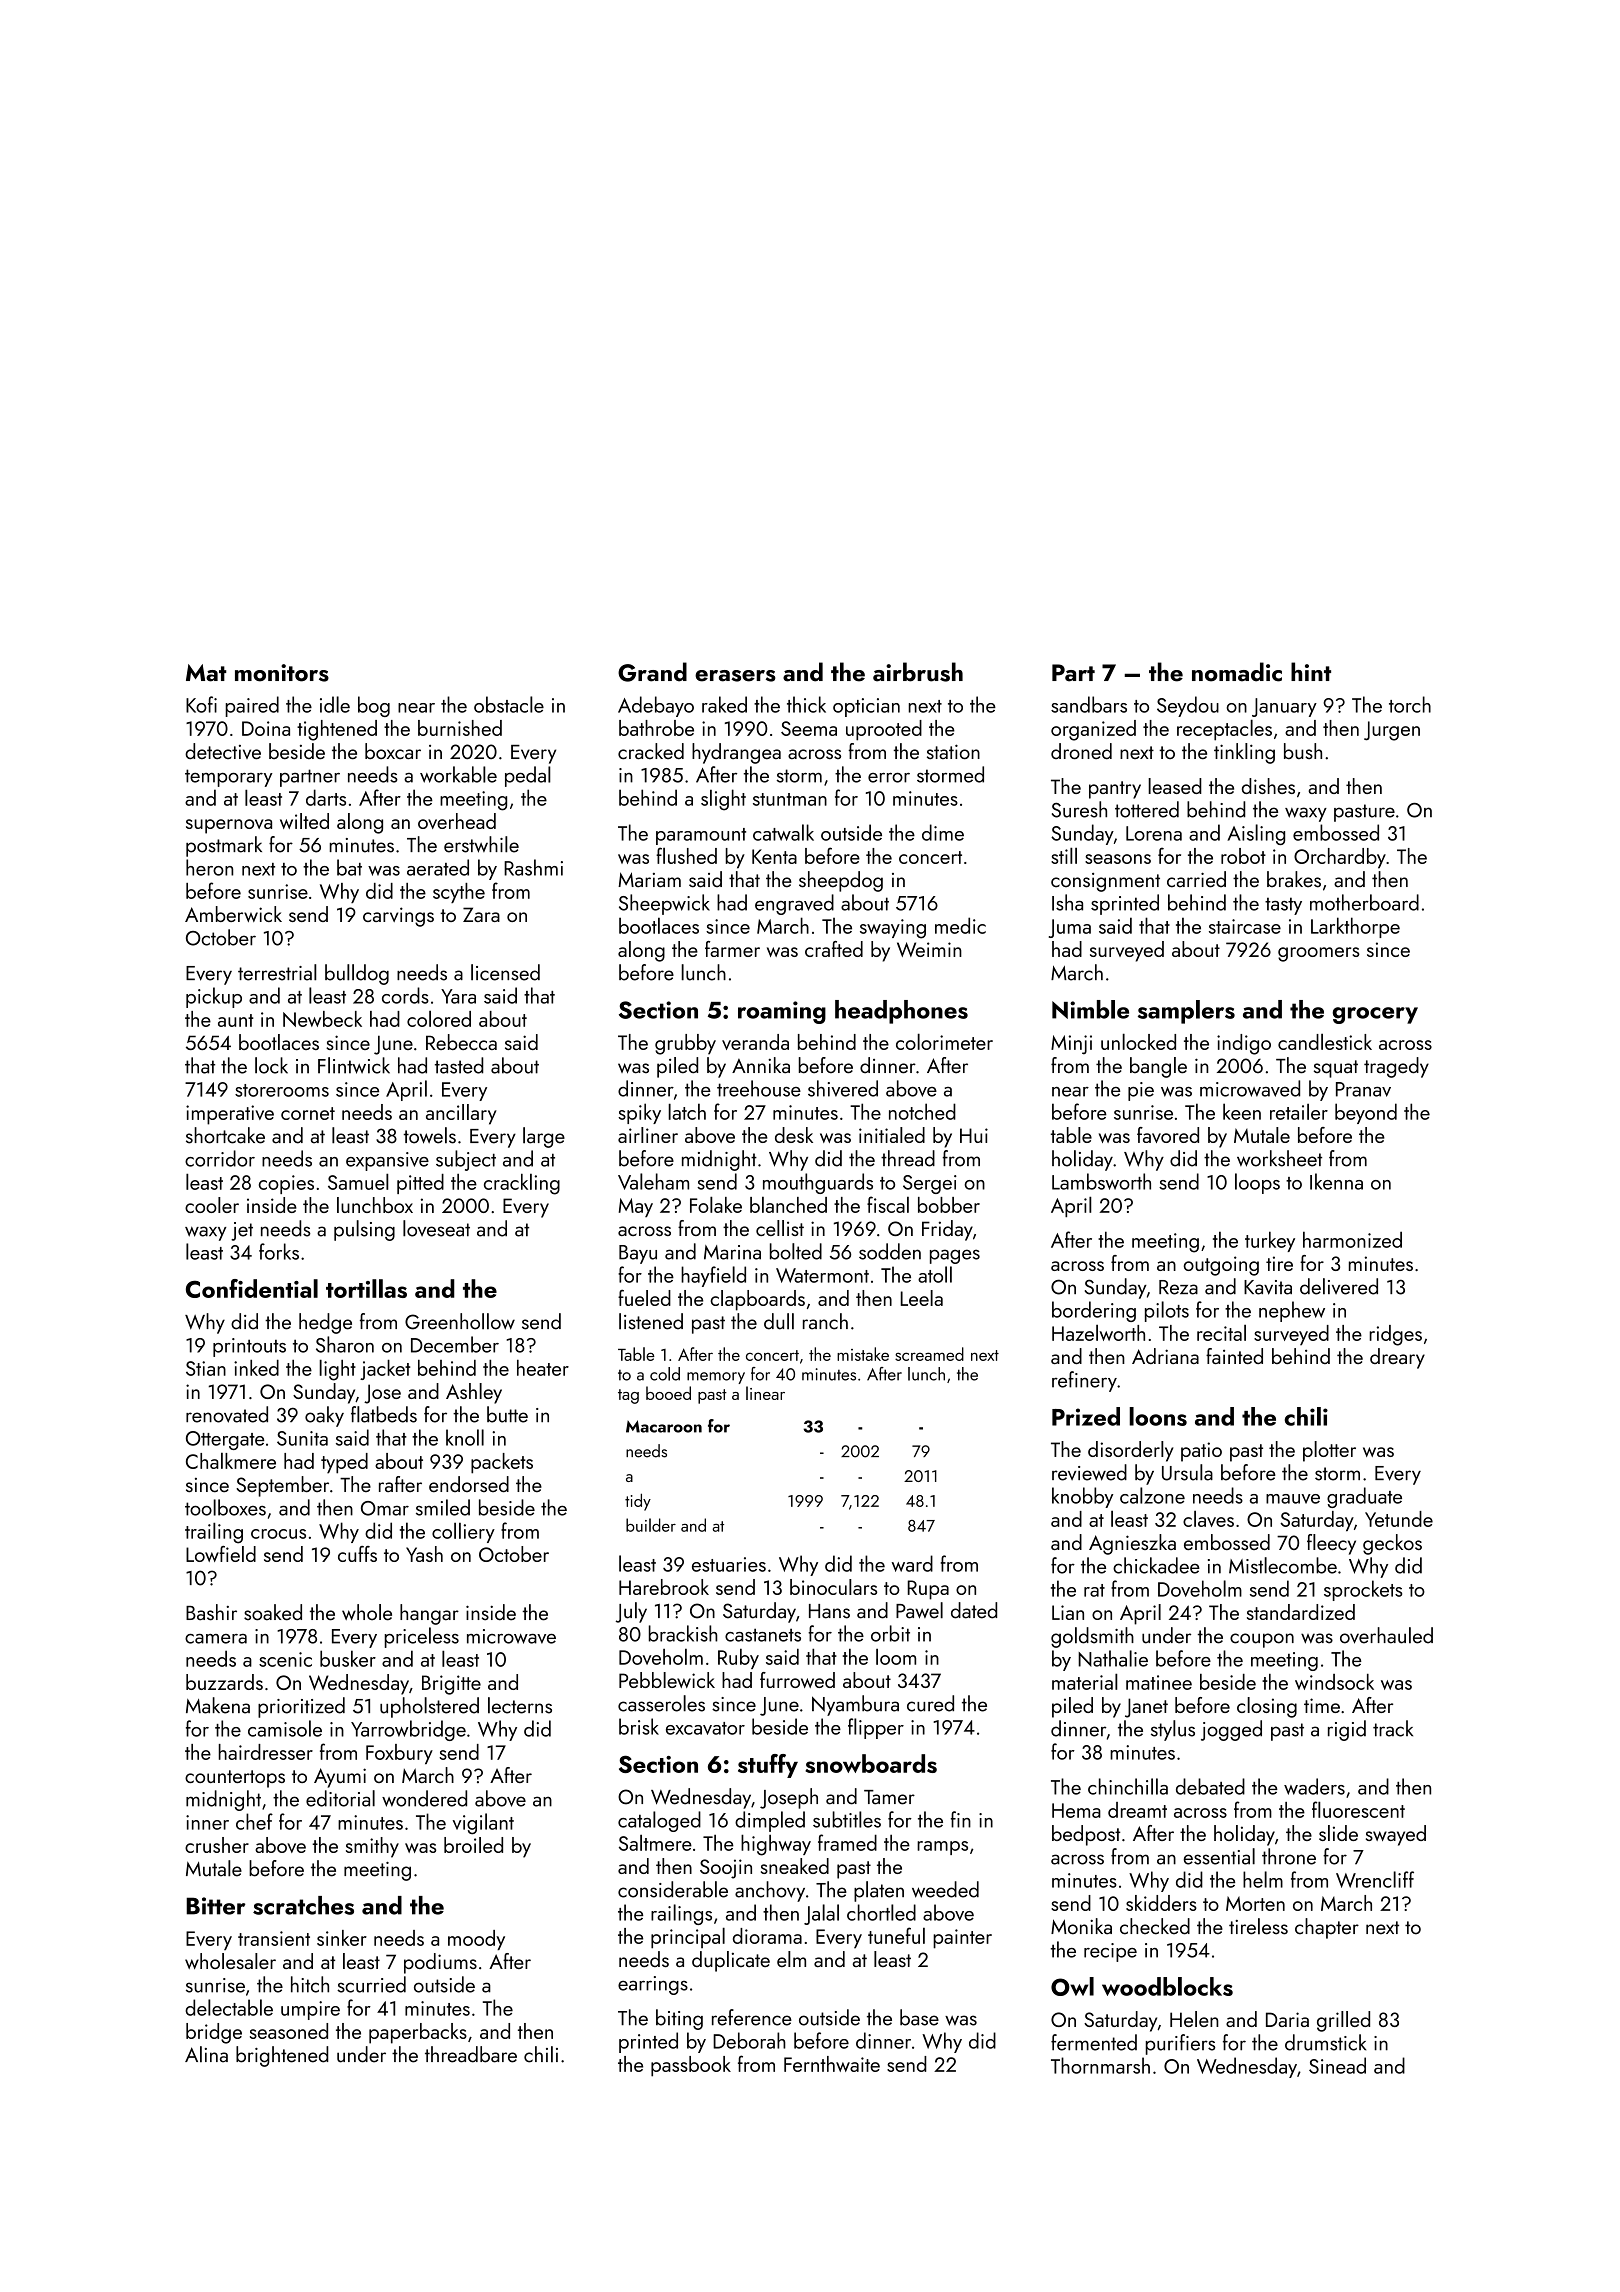 The height and width of the page is (2292, 1620). Describe the element at coordinates (1267, 1707) in the page. I see `closing` at that location.
